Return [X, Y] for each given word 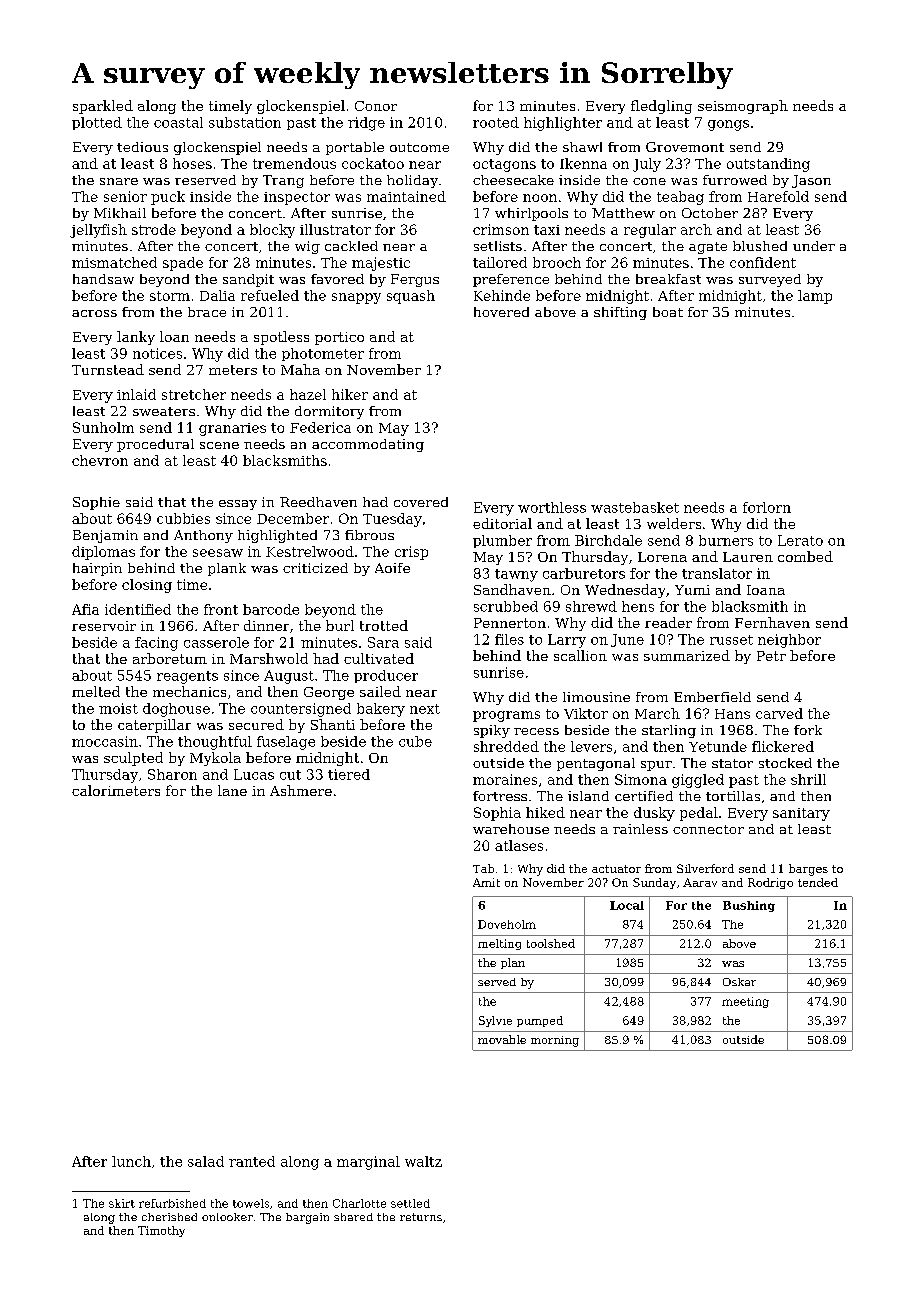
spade [183, 264]
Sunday [654, 883]
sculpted [133, 759]
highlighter [563, 124]
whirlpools [531, 214]
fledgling [661, 107]
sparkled [103, 107]
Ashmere [301, 790]
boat [668, 312]
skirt [122, 1203]
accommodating [368, 445]
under [814, 246]
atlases [519, 845]
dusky [654, 814]
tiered [349, 774]
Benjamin [105, 536]
